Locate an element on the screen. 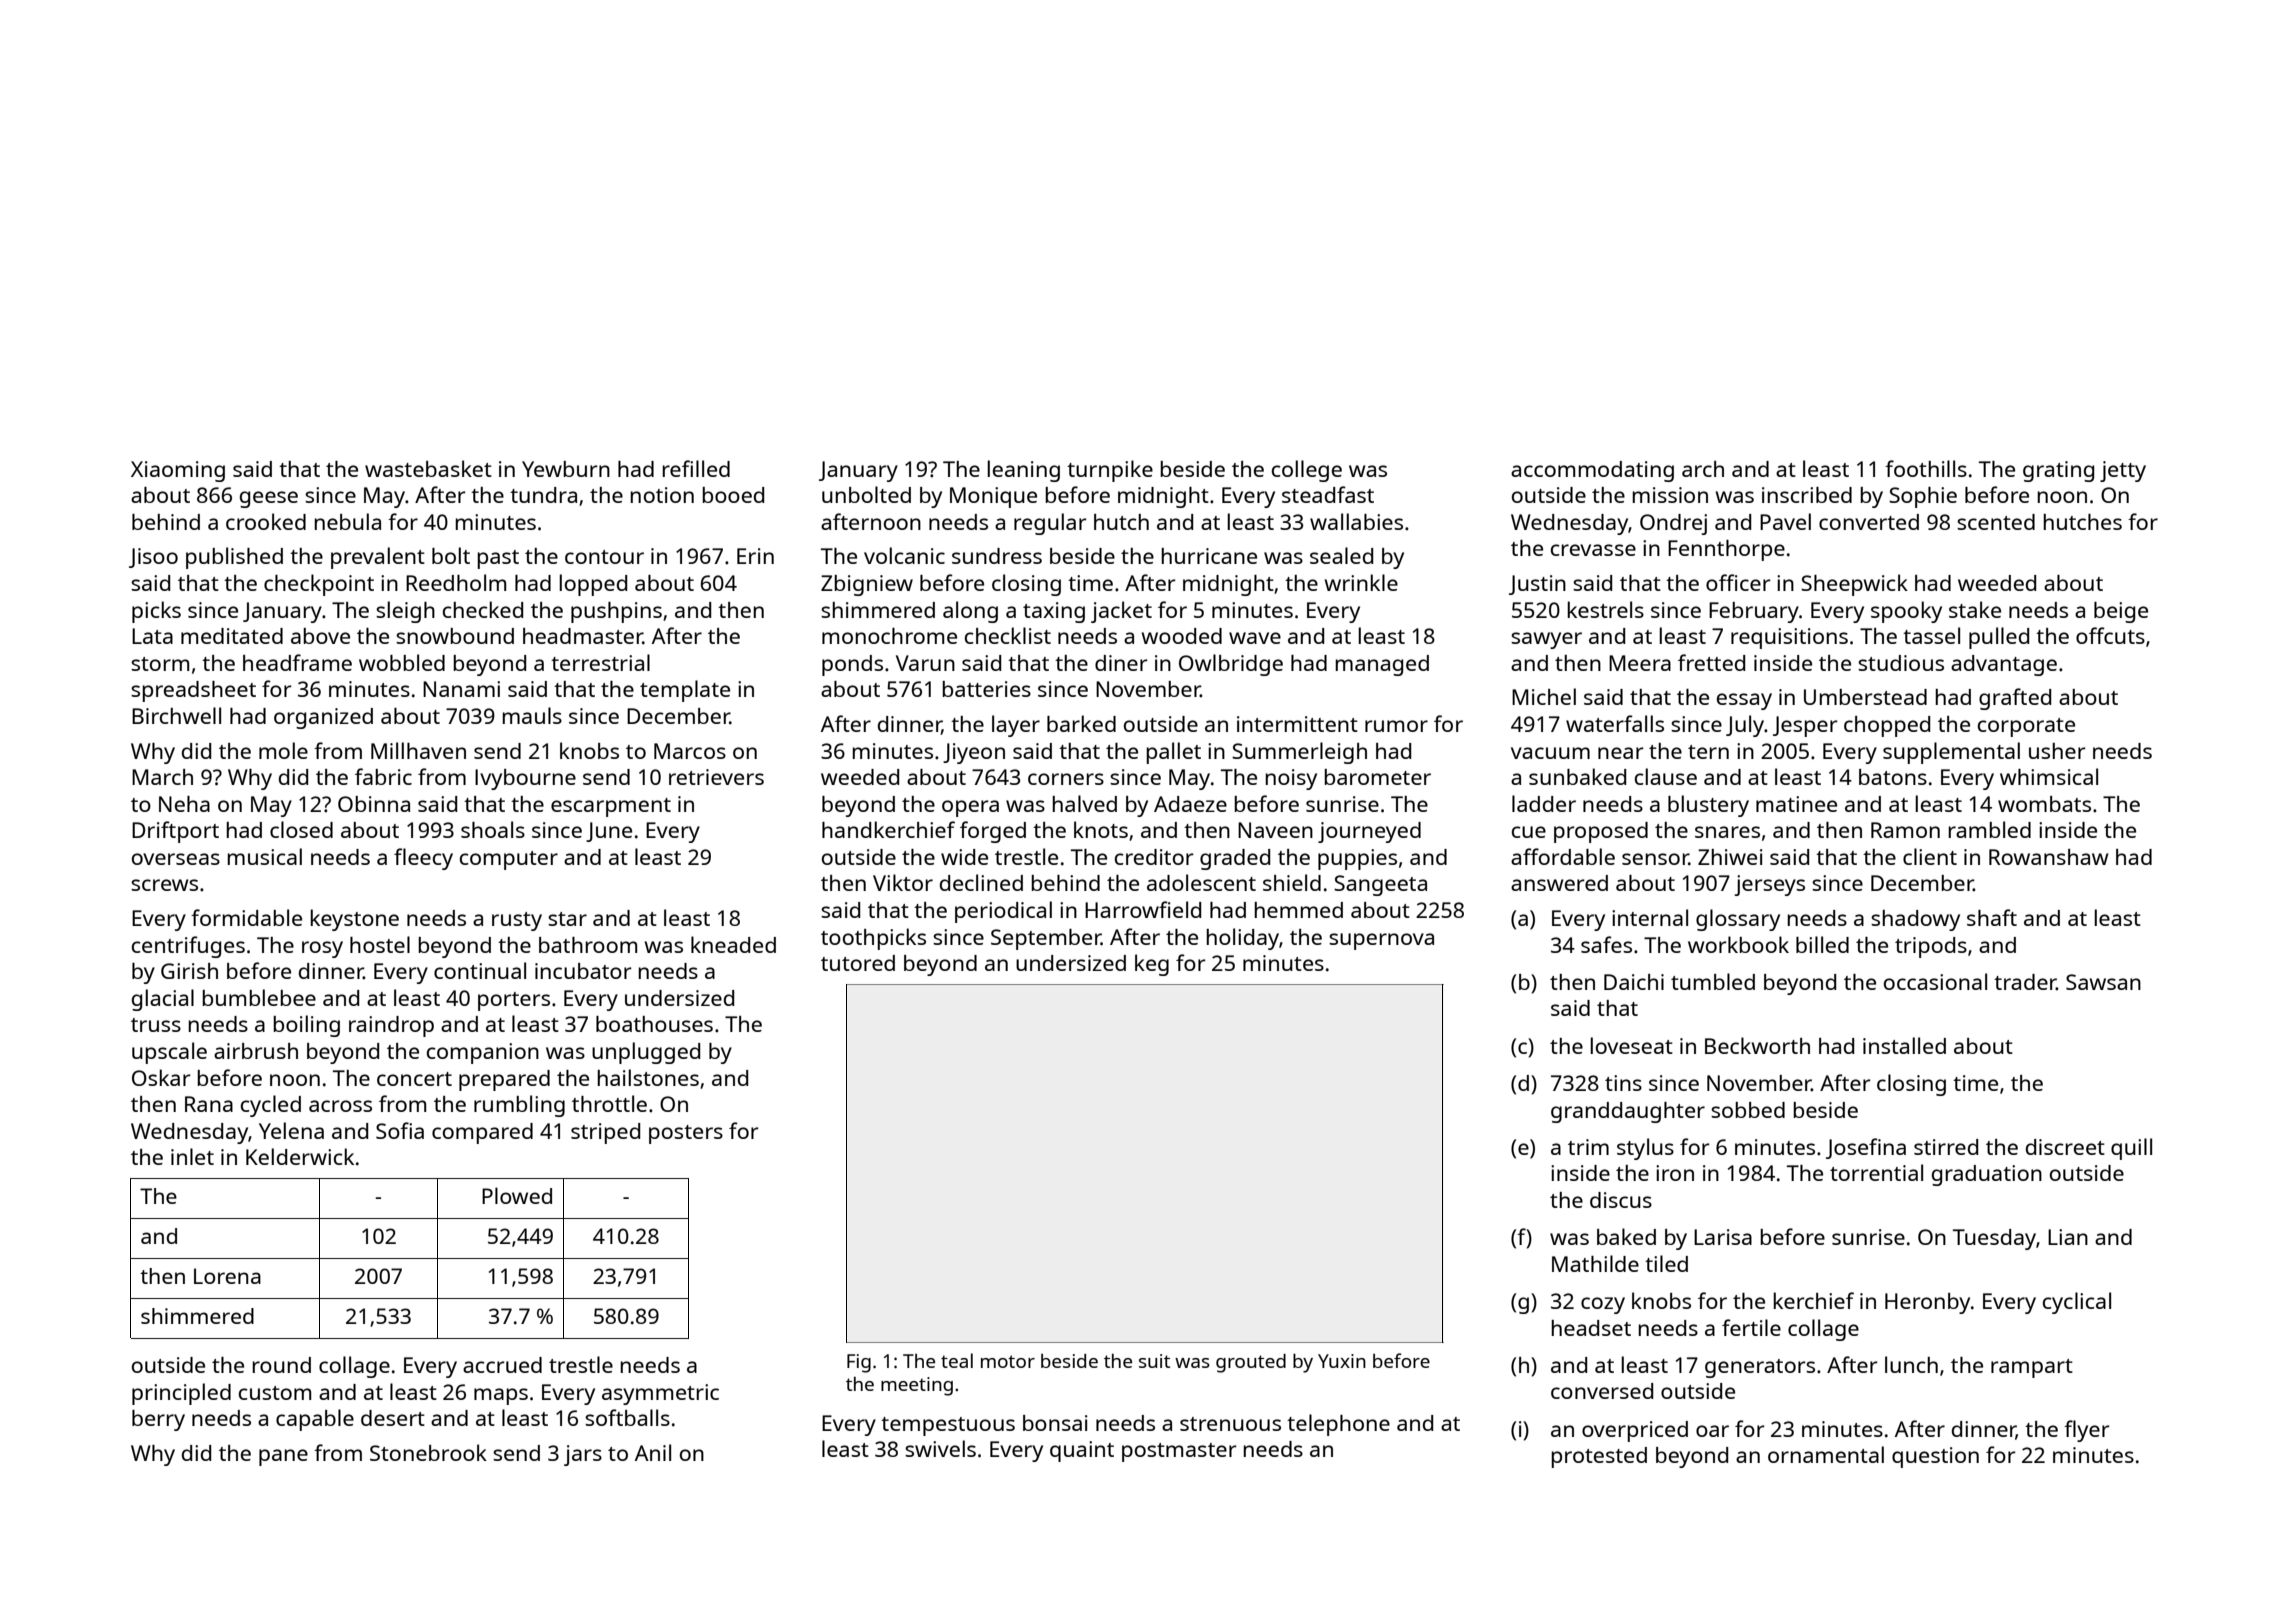 This screenshot has width=2289, height=1618. wastebasket is located at coordinates (428, 468).
